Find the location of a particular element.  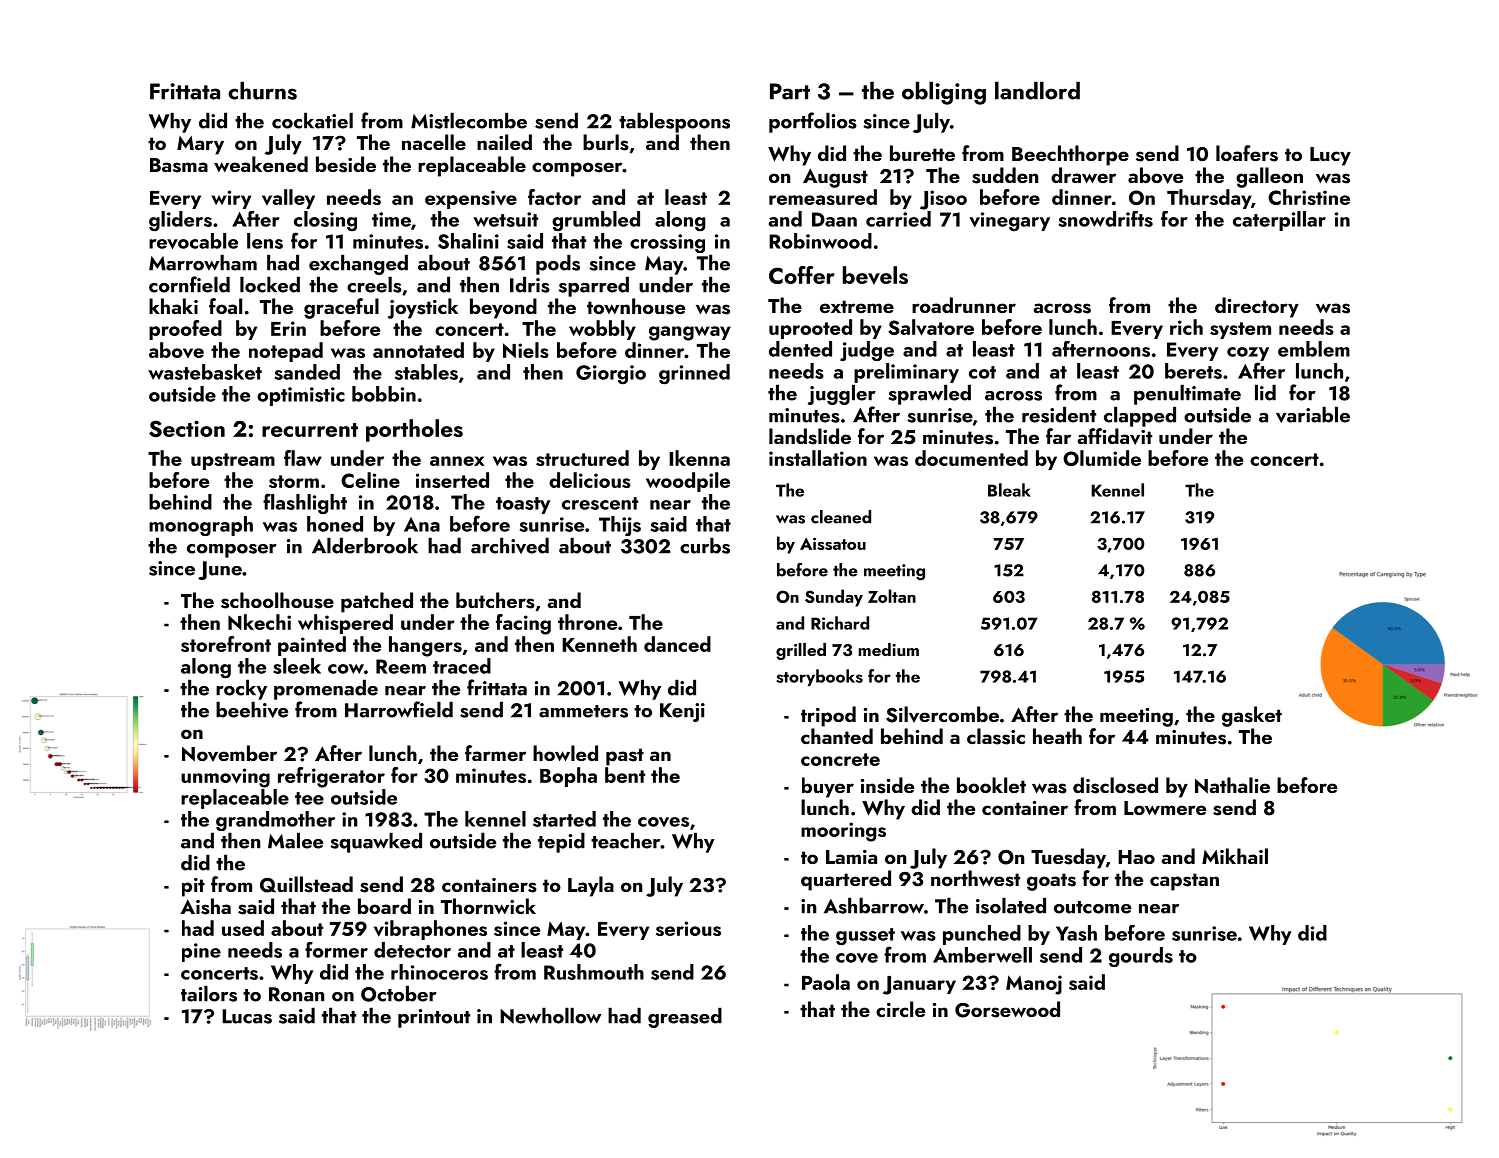

landlord is located at coordinates (1037, 90).
